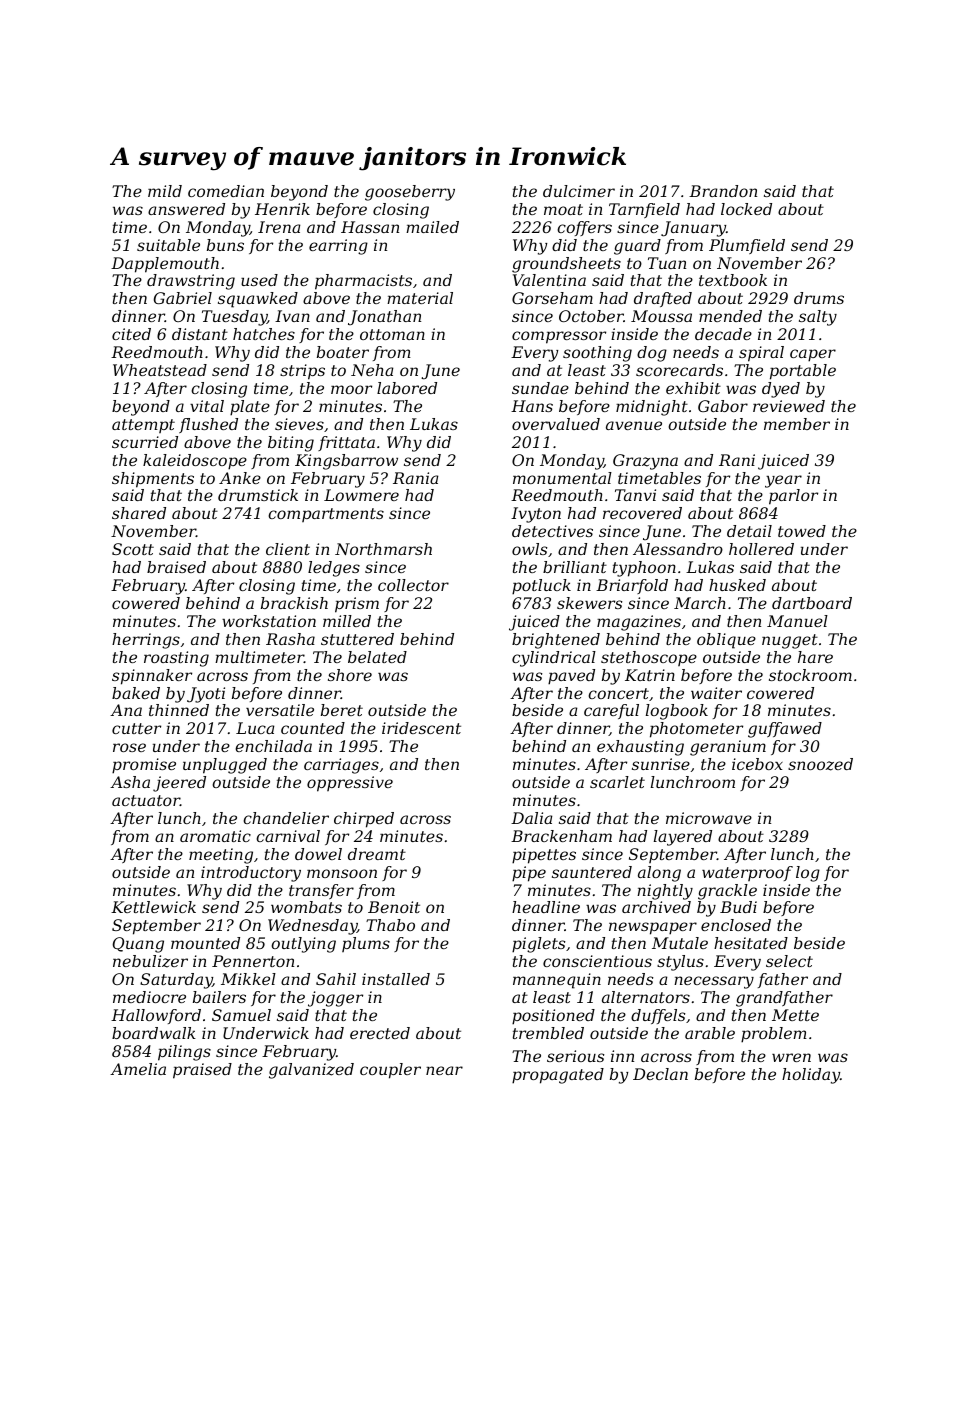 The image size is (974, 1410). What do you see at coordinates (176, 567) in the screenshot?
I see `braised` at bounding box center [176, 567].
